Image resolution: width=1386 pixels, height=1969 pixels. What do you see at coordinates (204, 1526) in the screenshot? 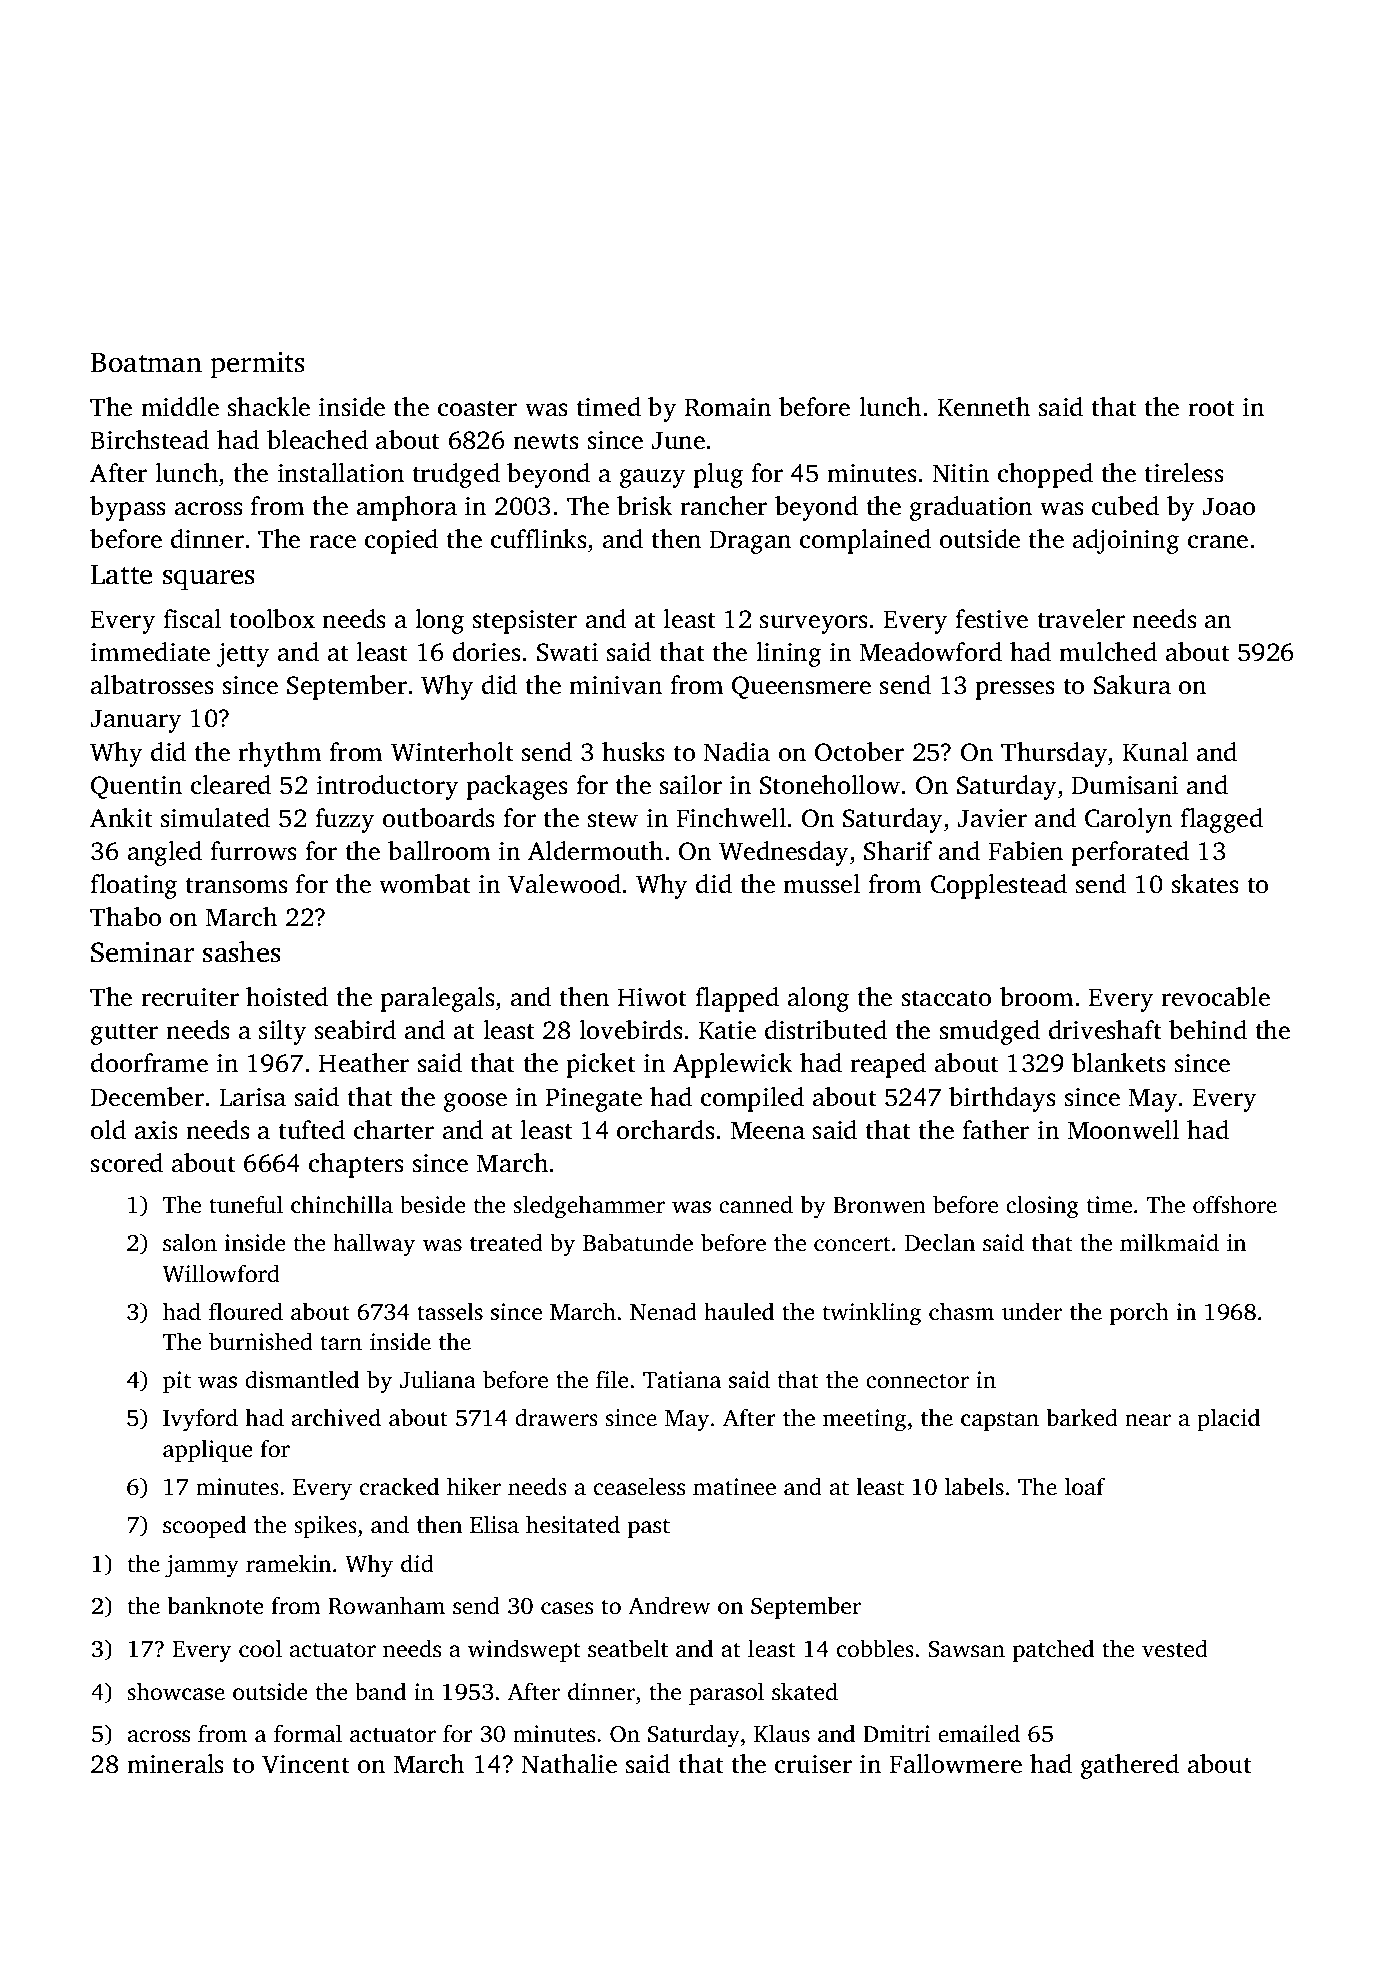
I see `scooped` at bounding box center [204, 1526].
